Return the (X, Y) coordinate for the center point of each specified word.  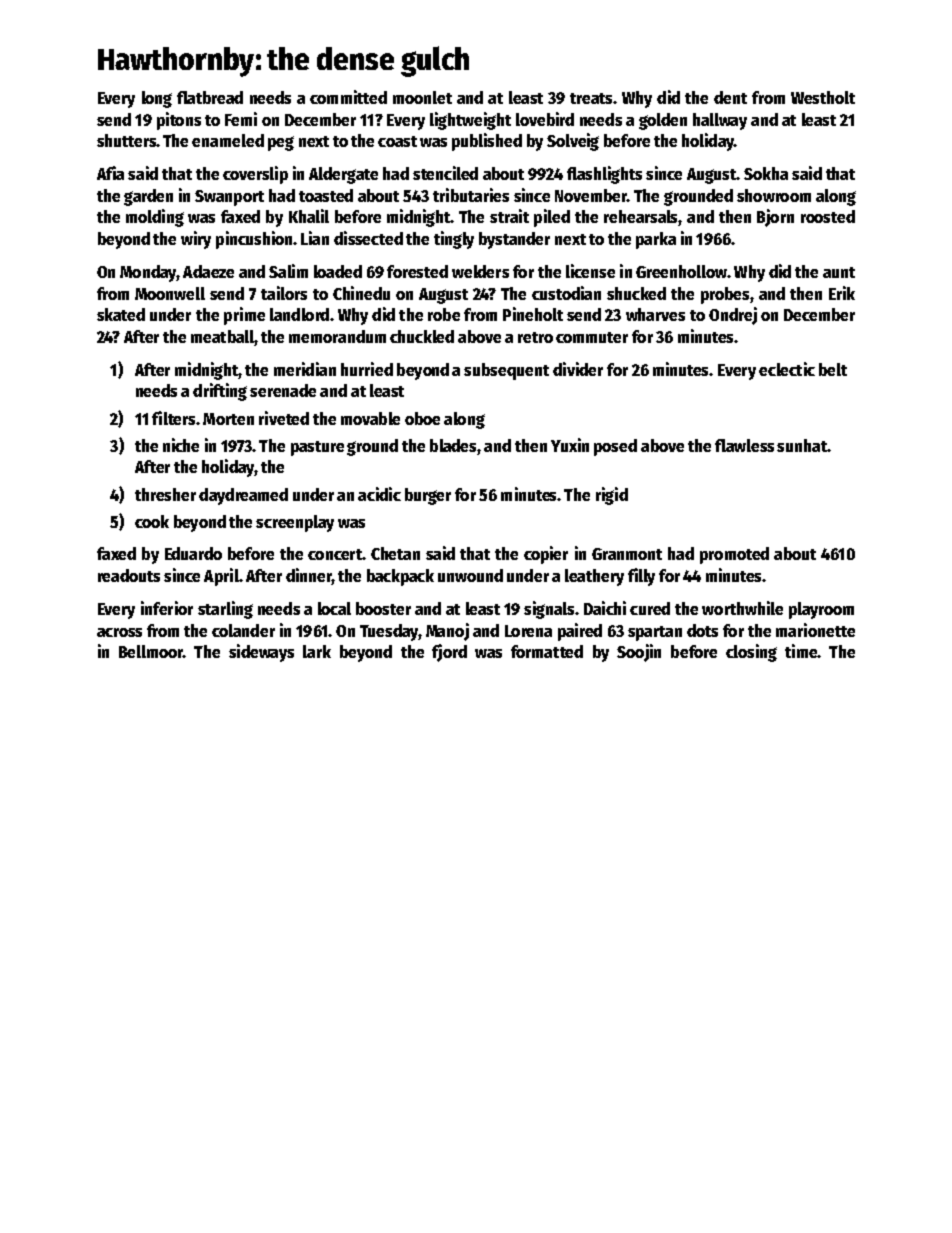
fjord (449, 653)
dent (730, 97)
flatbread (210, 97)
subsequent (506, 371)
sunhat (802, 445)
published (487, 142)
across (119, 632)
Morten (228, 419)
